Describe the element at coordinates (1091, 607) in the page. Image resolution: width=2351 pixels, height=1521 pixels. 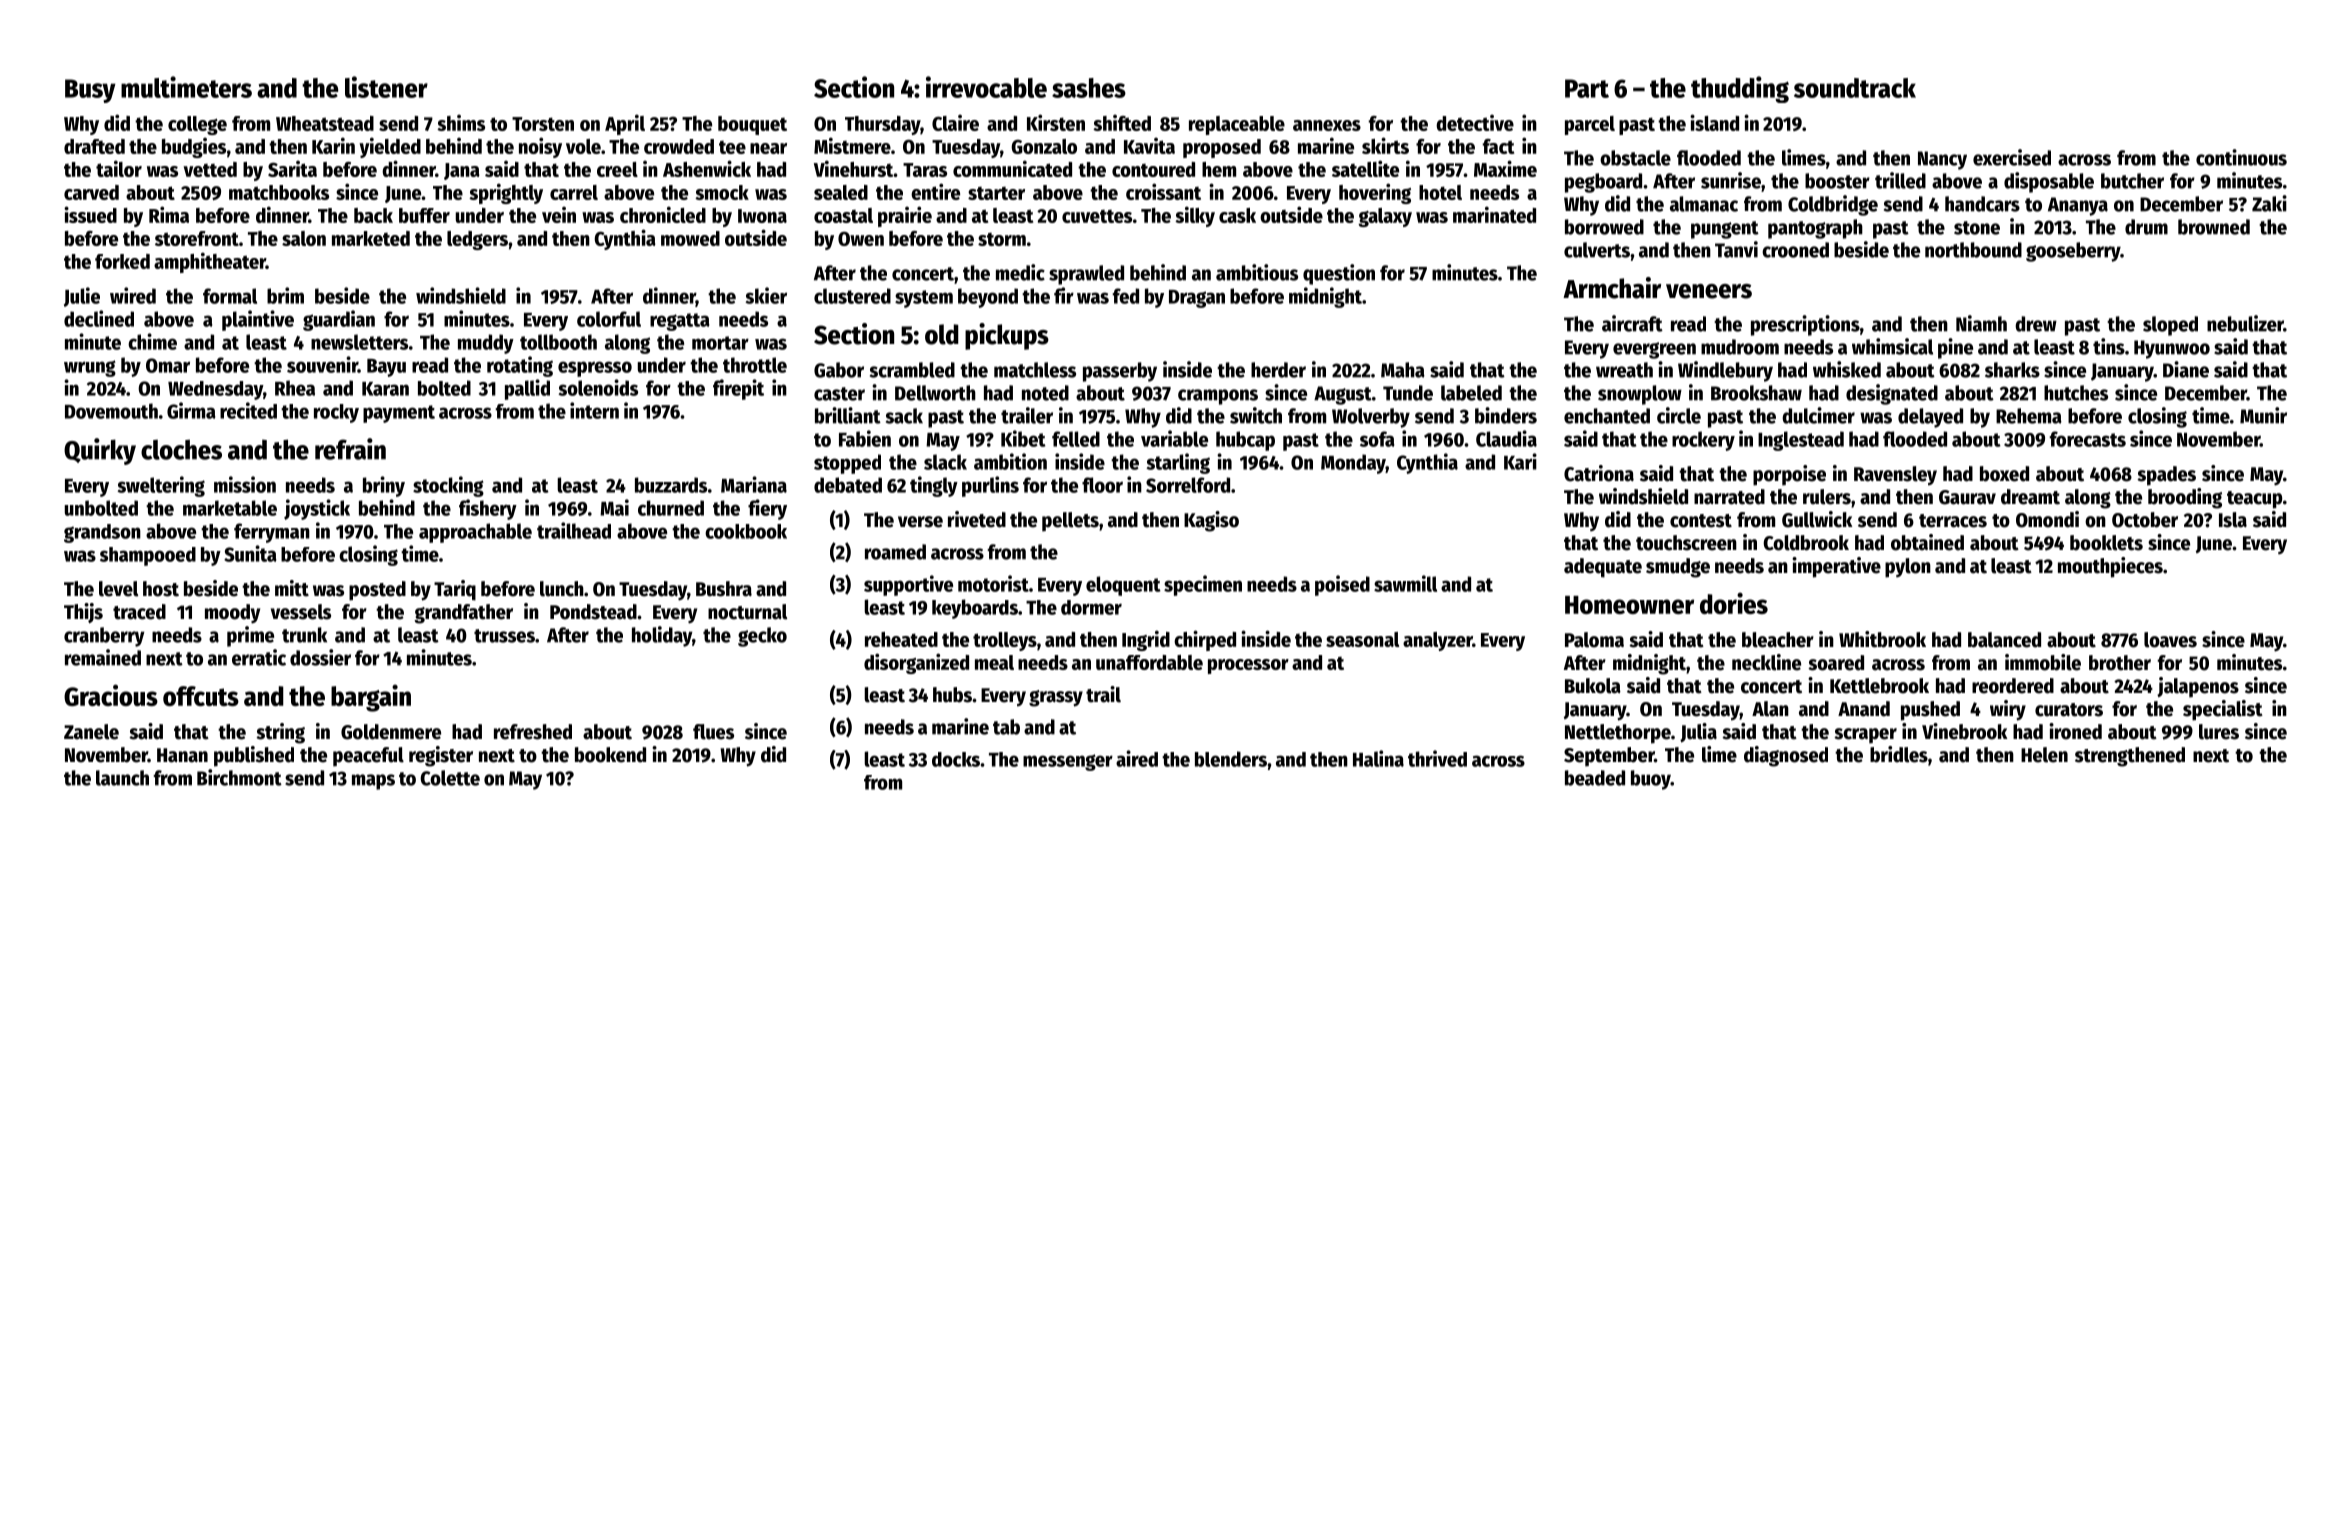
I see `dormer` at that location.
